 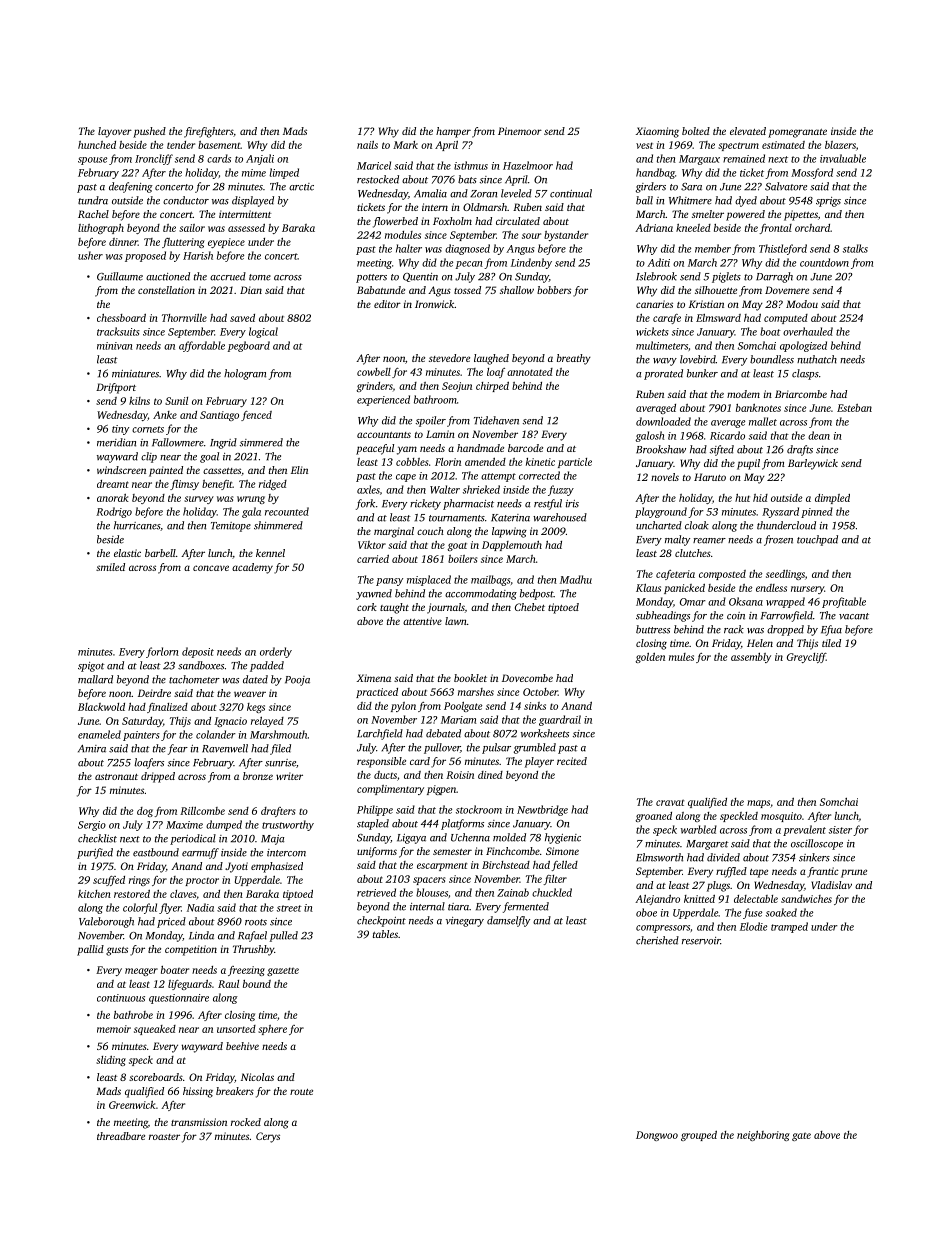 I want to click on Marshmouth, so click(x=278, y=734).
